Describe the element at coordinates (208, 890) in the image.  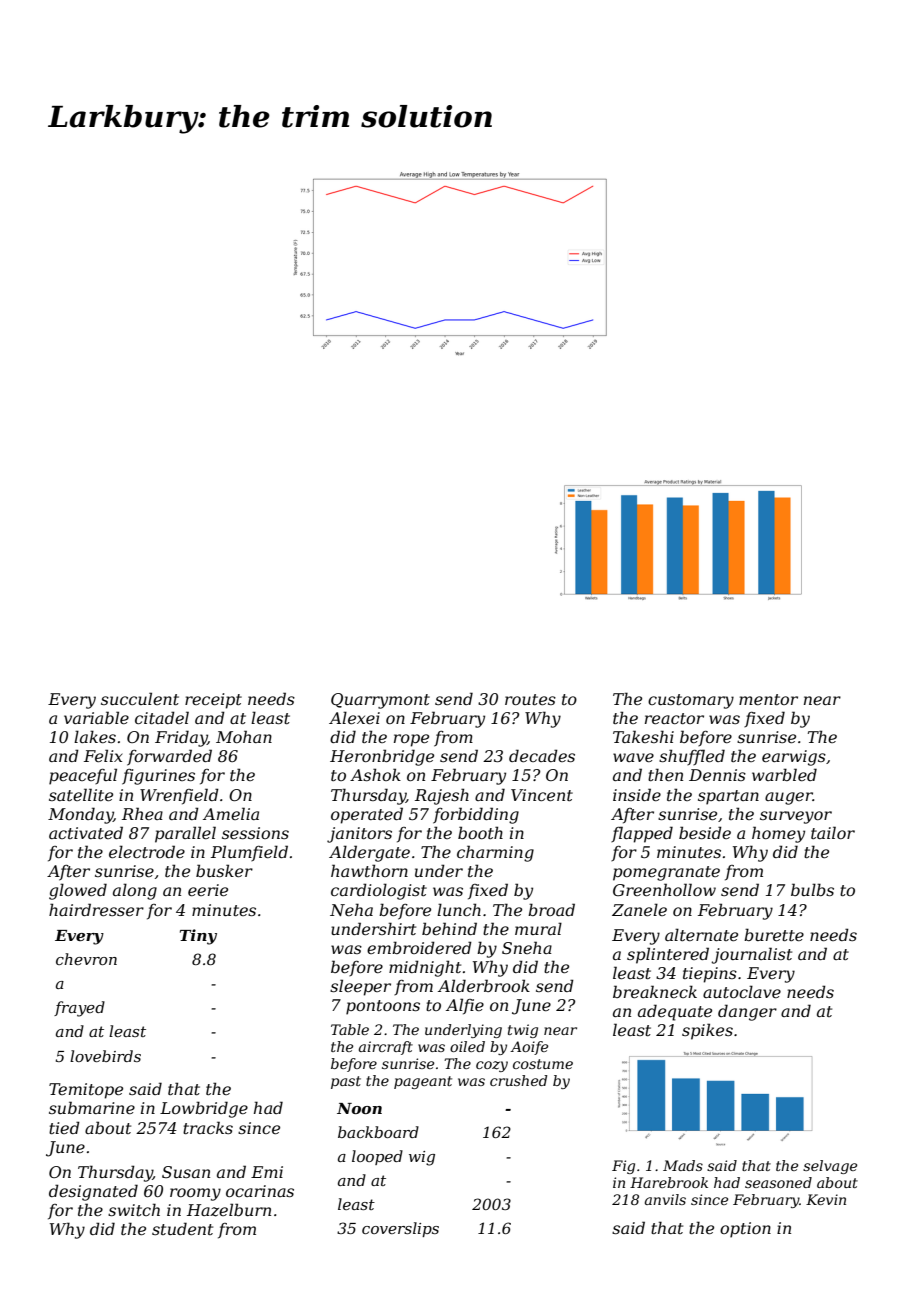
I see `eerie` at that location.
